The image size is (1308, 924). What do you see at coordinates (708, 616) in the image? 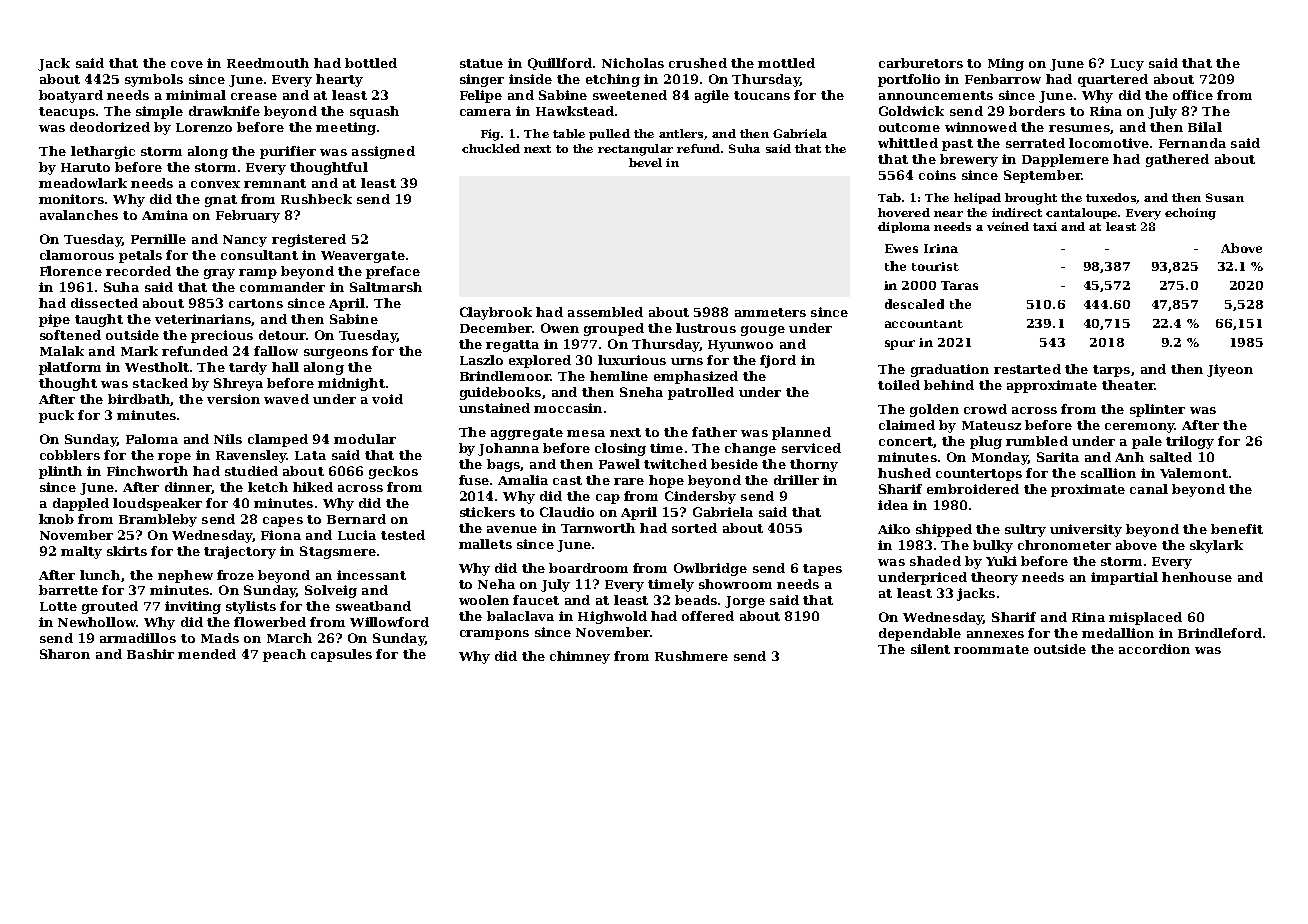
I see `offered` at bounding box center [708, 616].
